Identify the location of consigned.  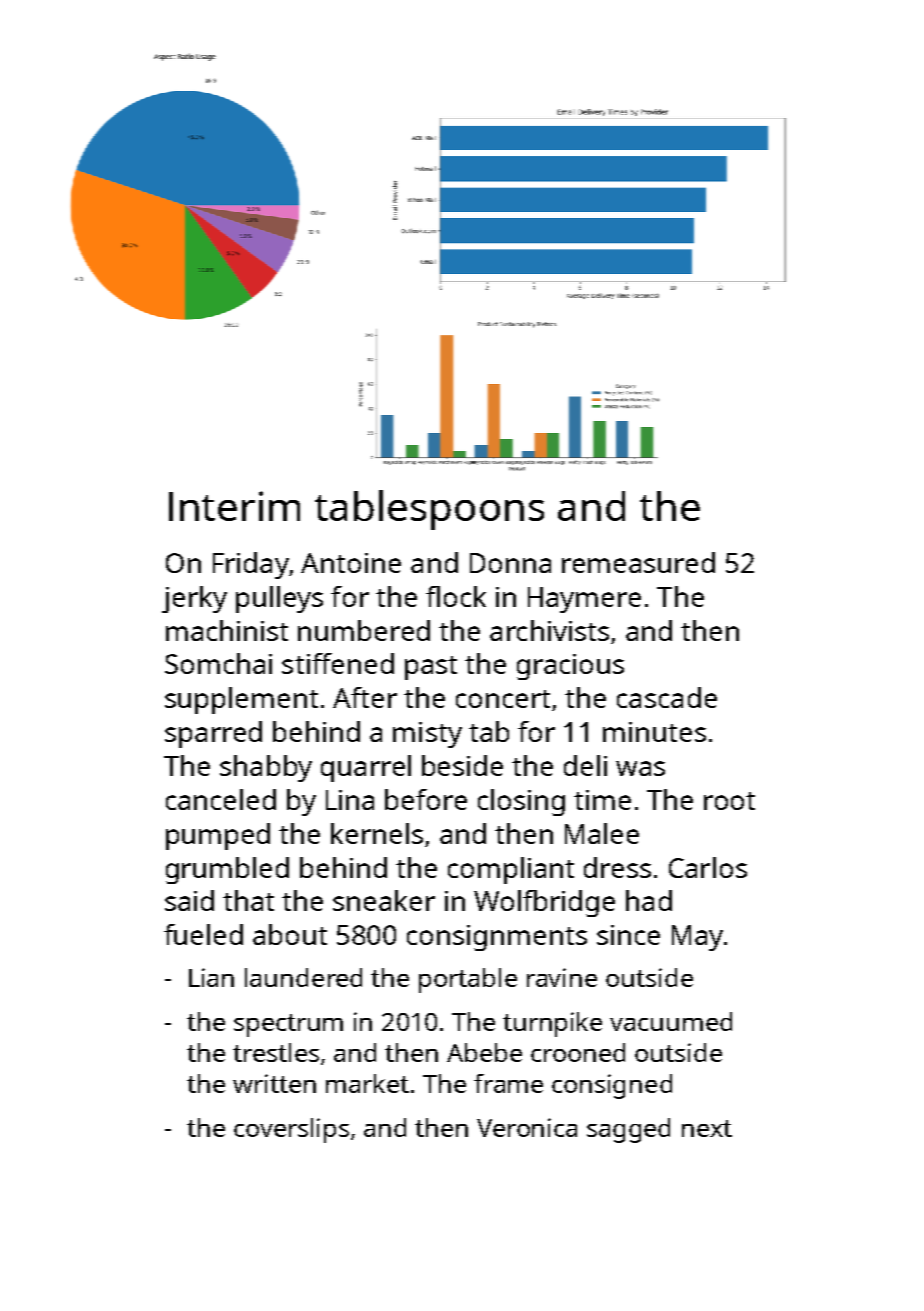
(612, 1086).
